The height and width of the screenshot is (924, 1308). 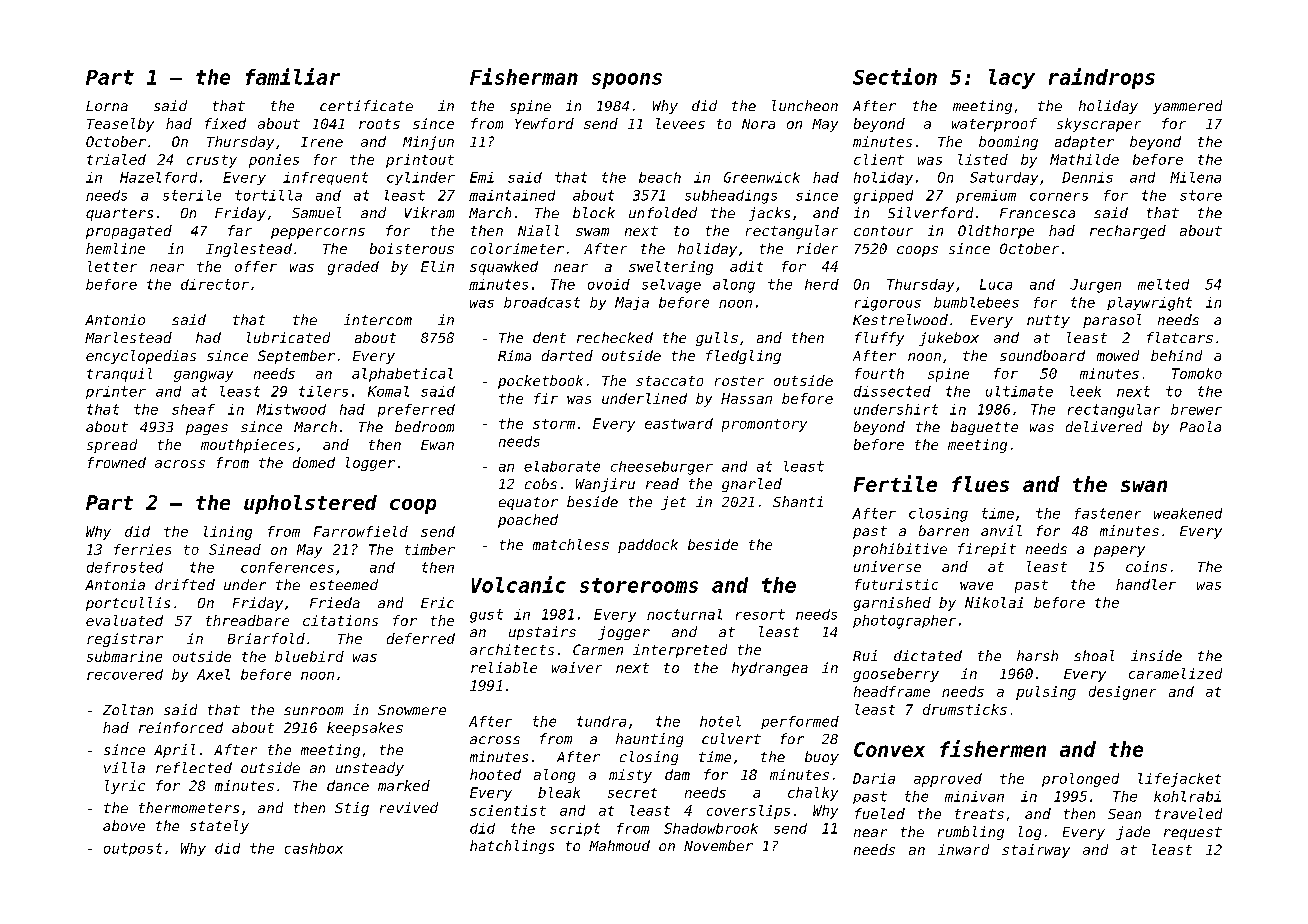 What do you see at coordinates (731, 197) in the screenshot?
I see `subheadings` at bounding box center [731, 197].
